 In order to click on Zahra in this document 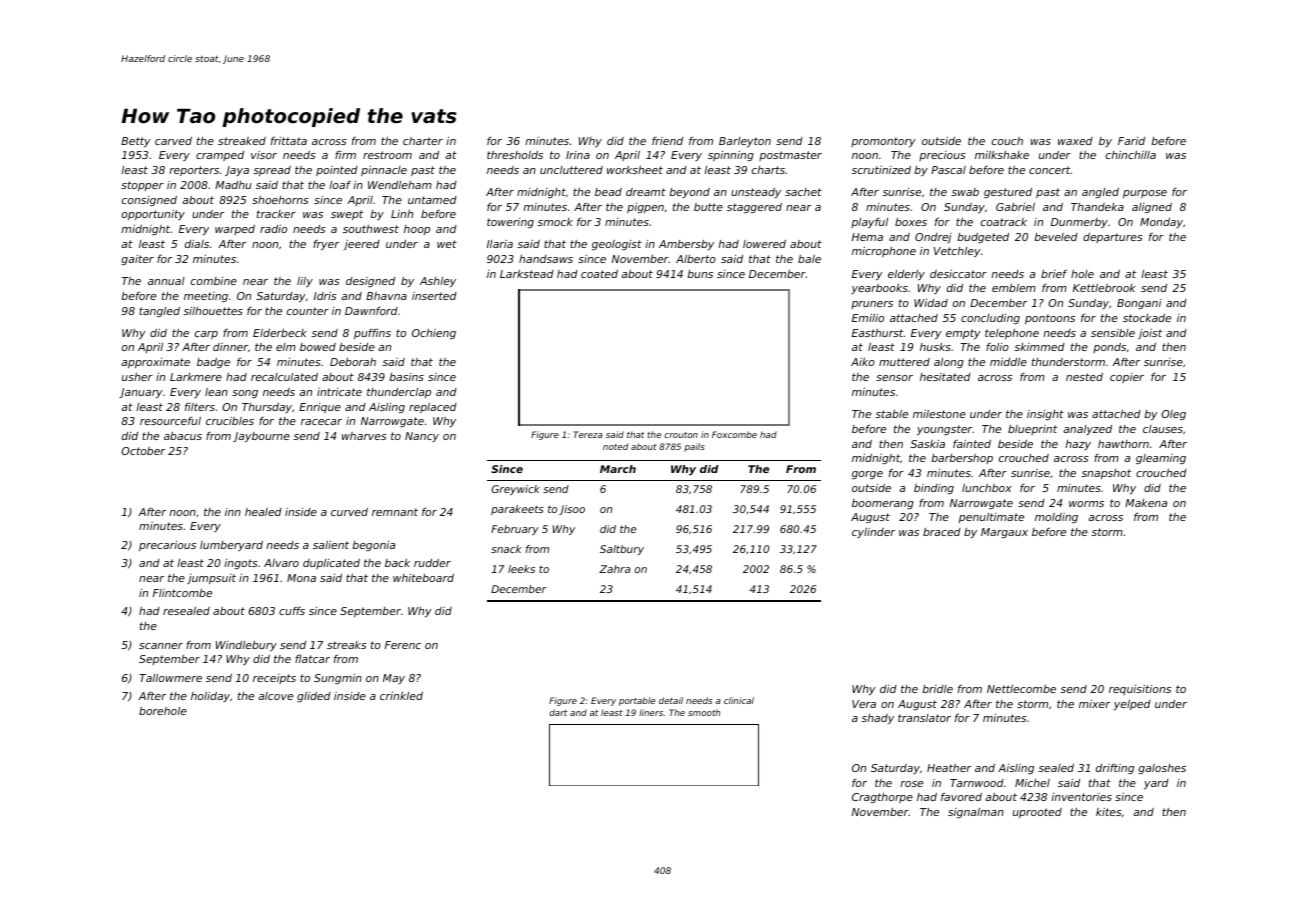, I will do `click(614, 569)`.
